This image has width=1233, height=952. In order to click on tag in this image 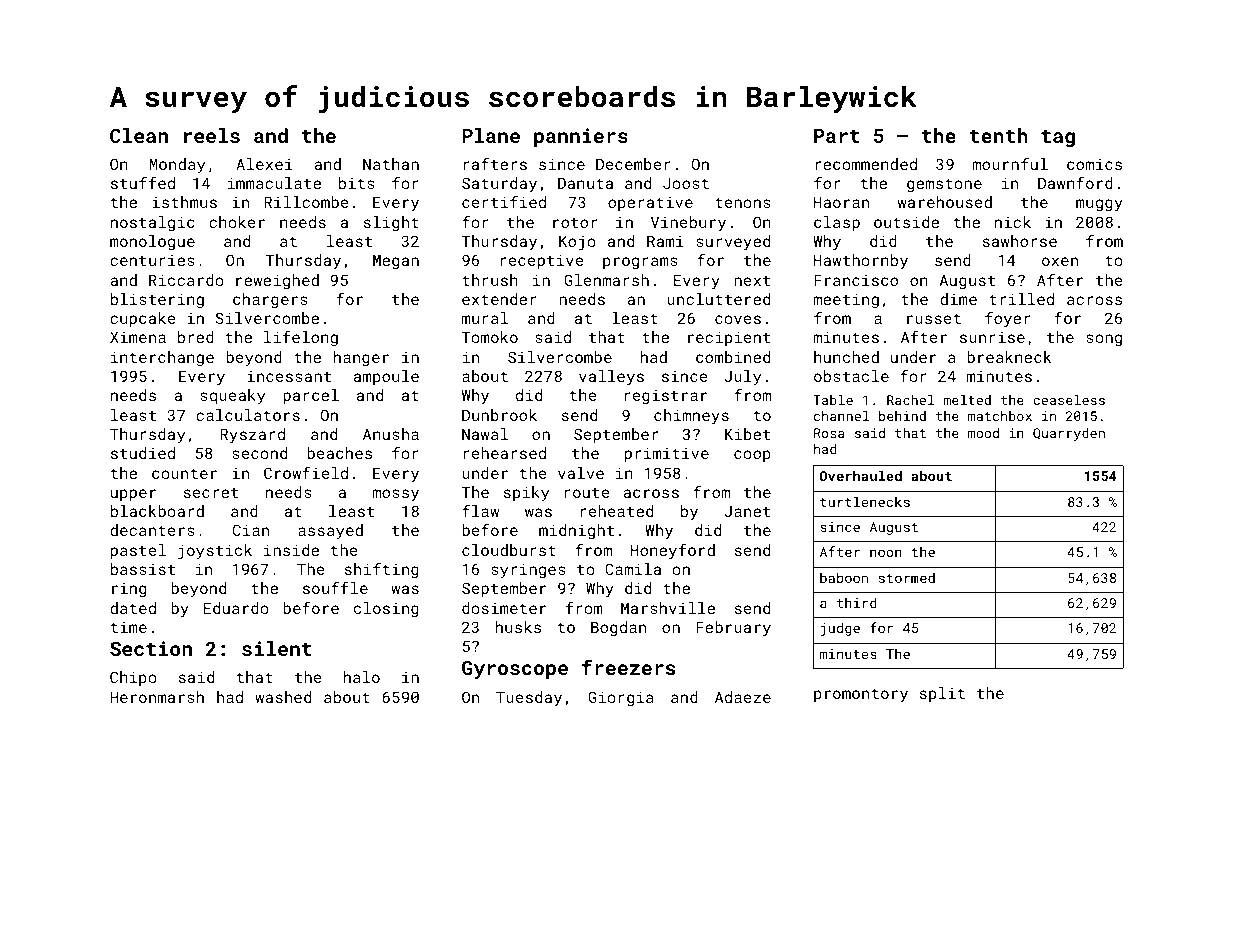, I will do `click(1058, 138)`.
